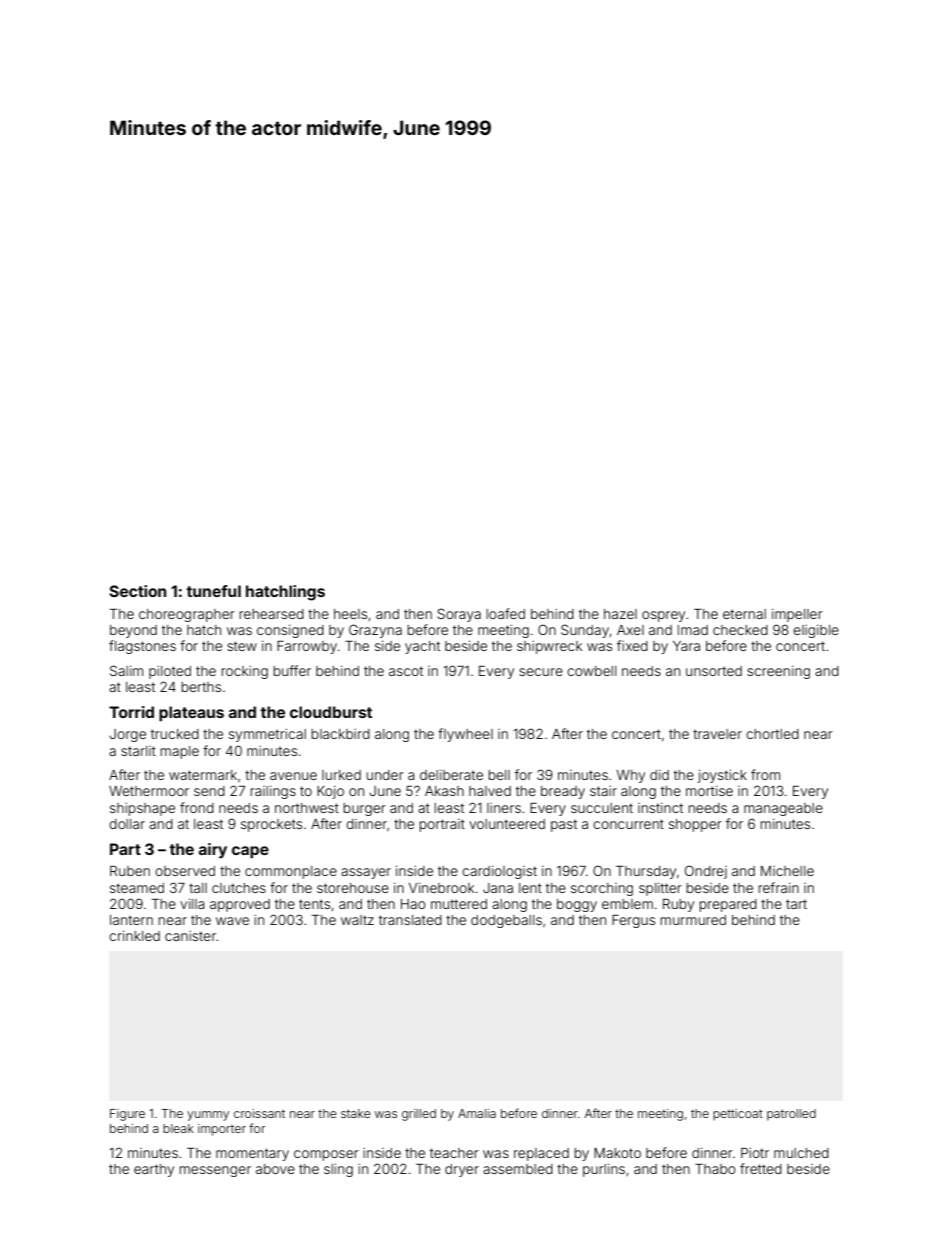  What do you see at coordinates (213, 591) in the image?
I see `tuneful` at bounding box center [213, 591].
